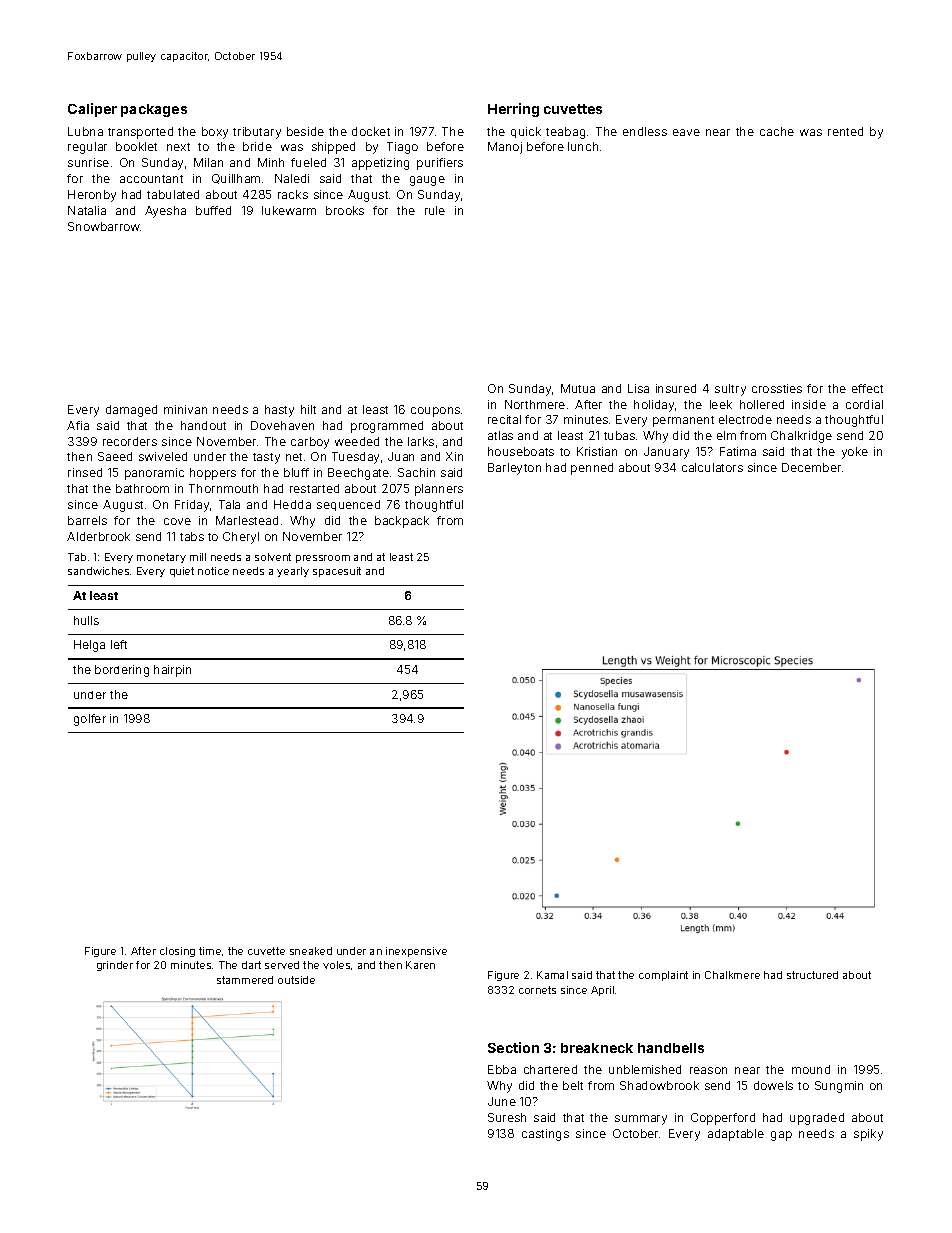 The image size is (952, 1233). Describe the element at coordinates (777, 131) in the screenshot. I see `cache` at that location.
